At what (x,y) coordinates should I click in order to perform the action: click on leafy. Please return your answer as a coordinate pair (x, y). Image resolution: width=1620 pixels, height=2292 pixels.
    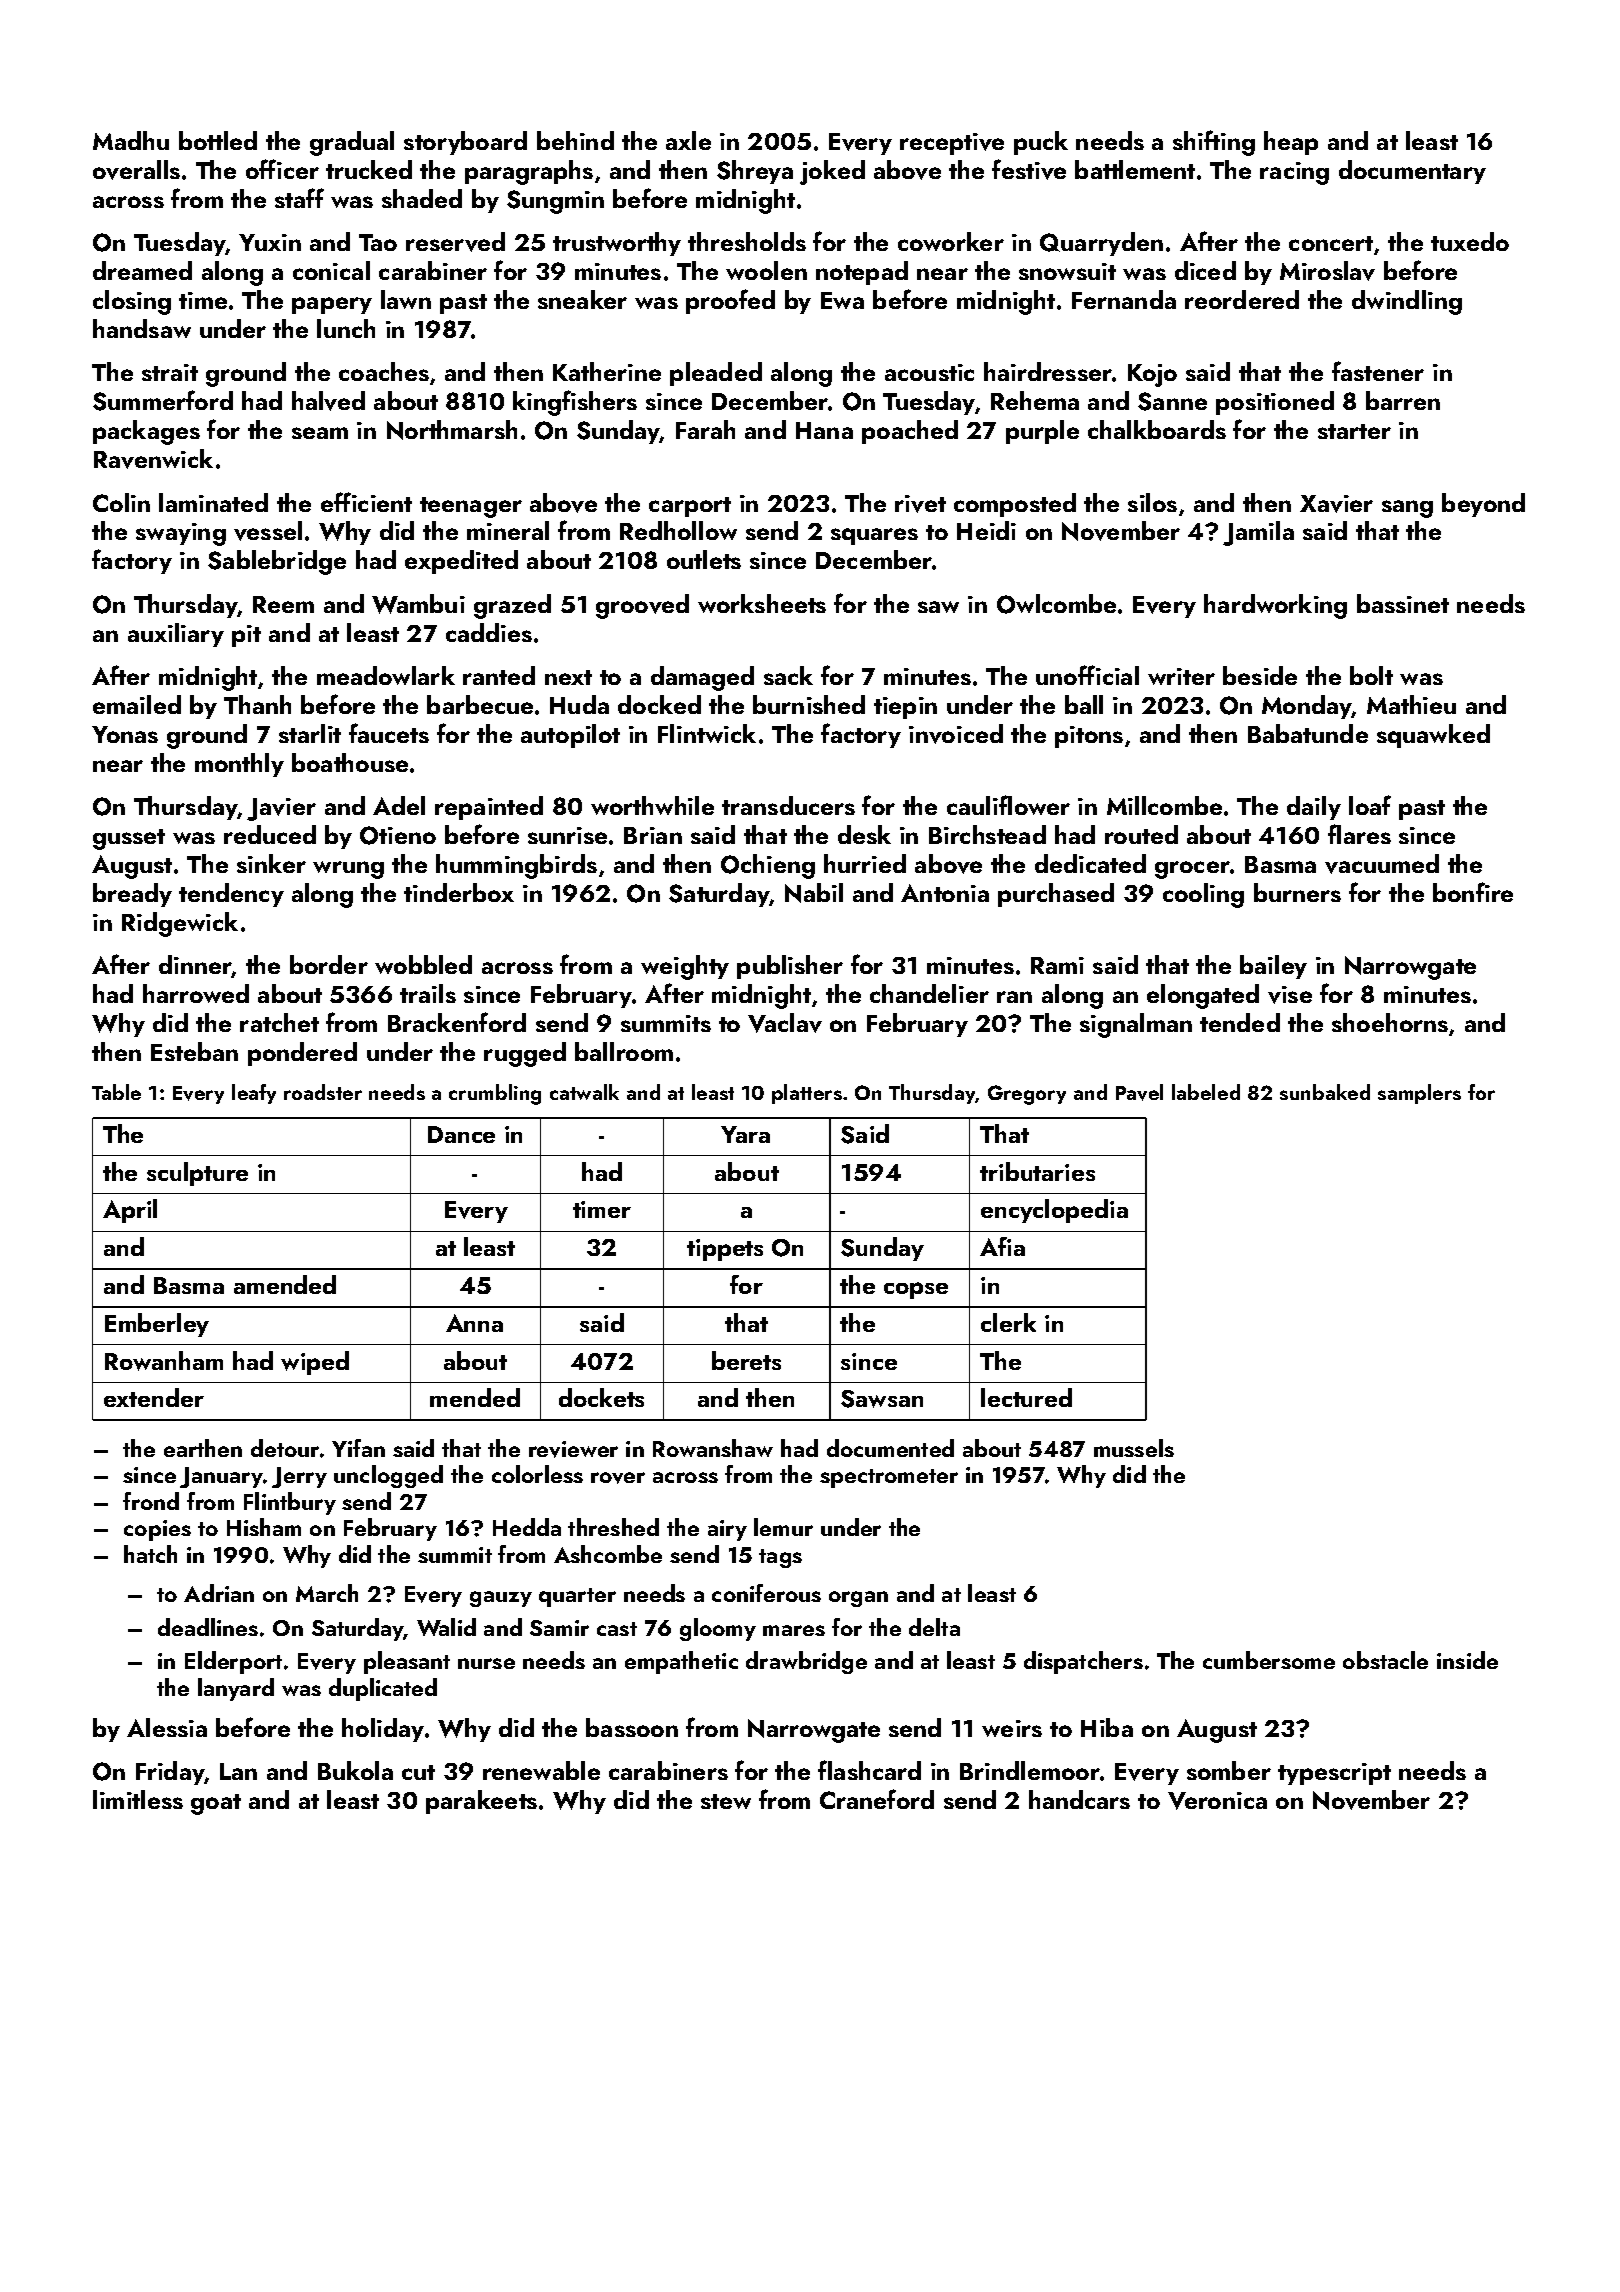
    Looking at the image, I should click on (254, 1094).
